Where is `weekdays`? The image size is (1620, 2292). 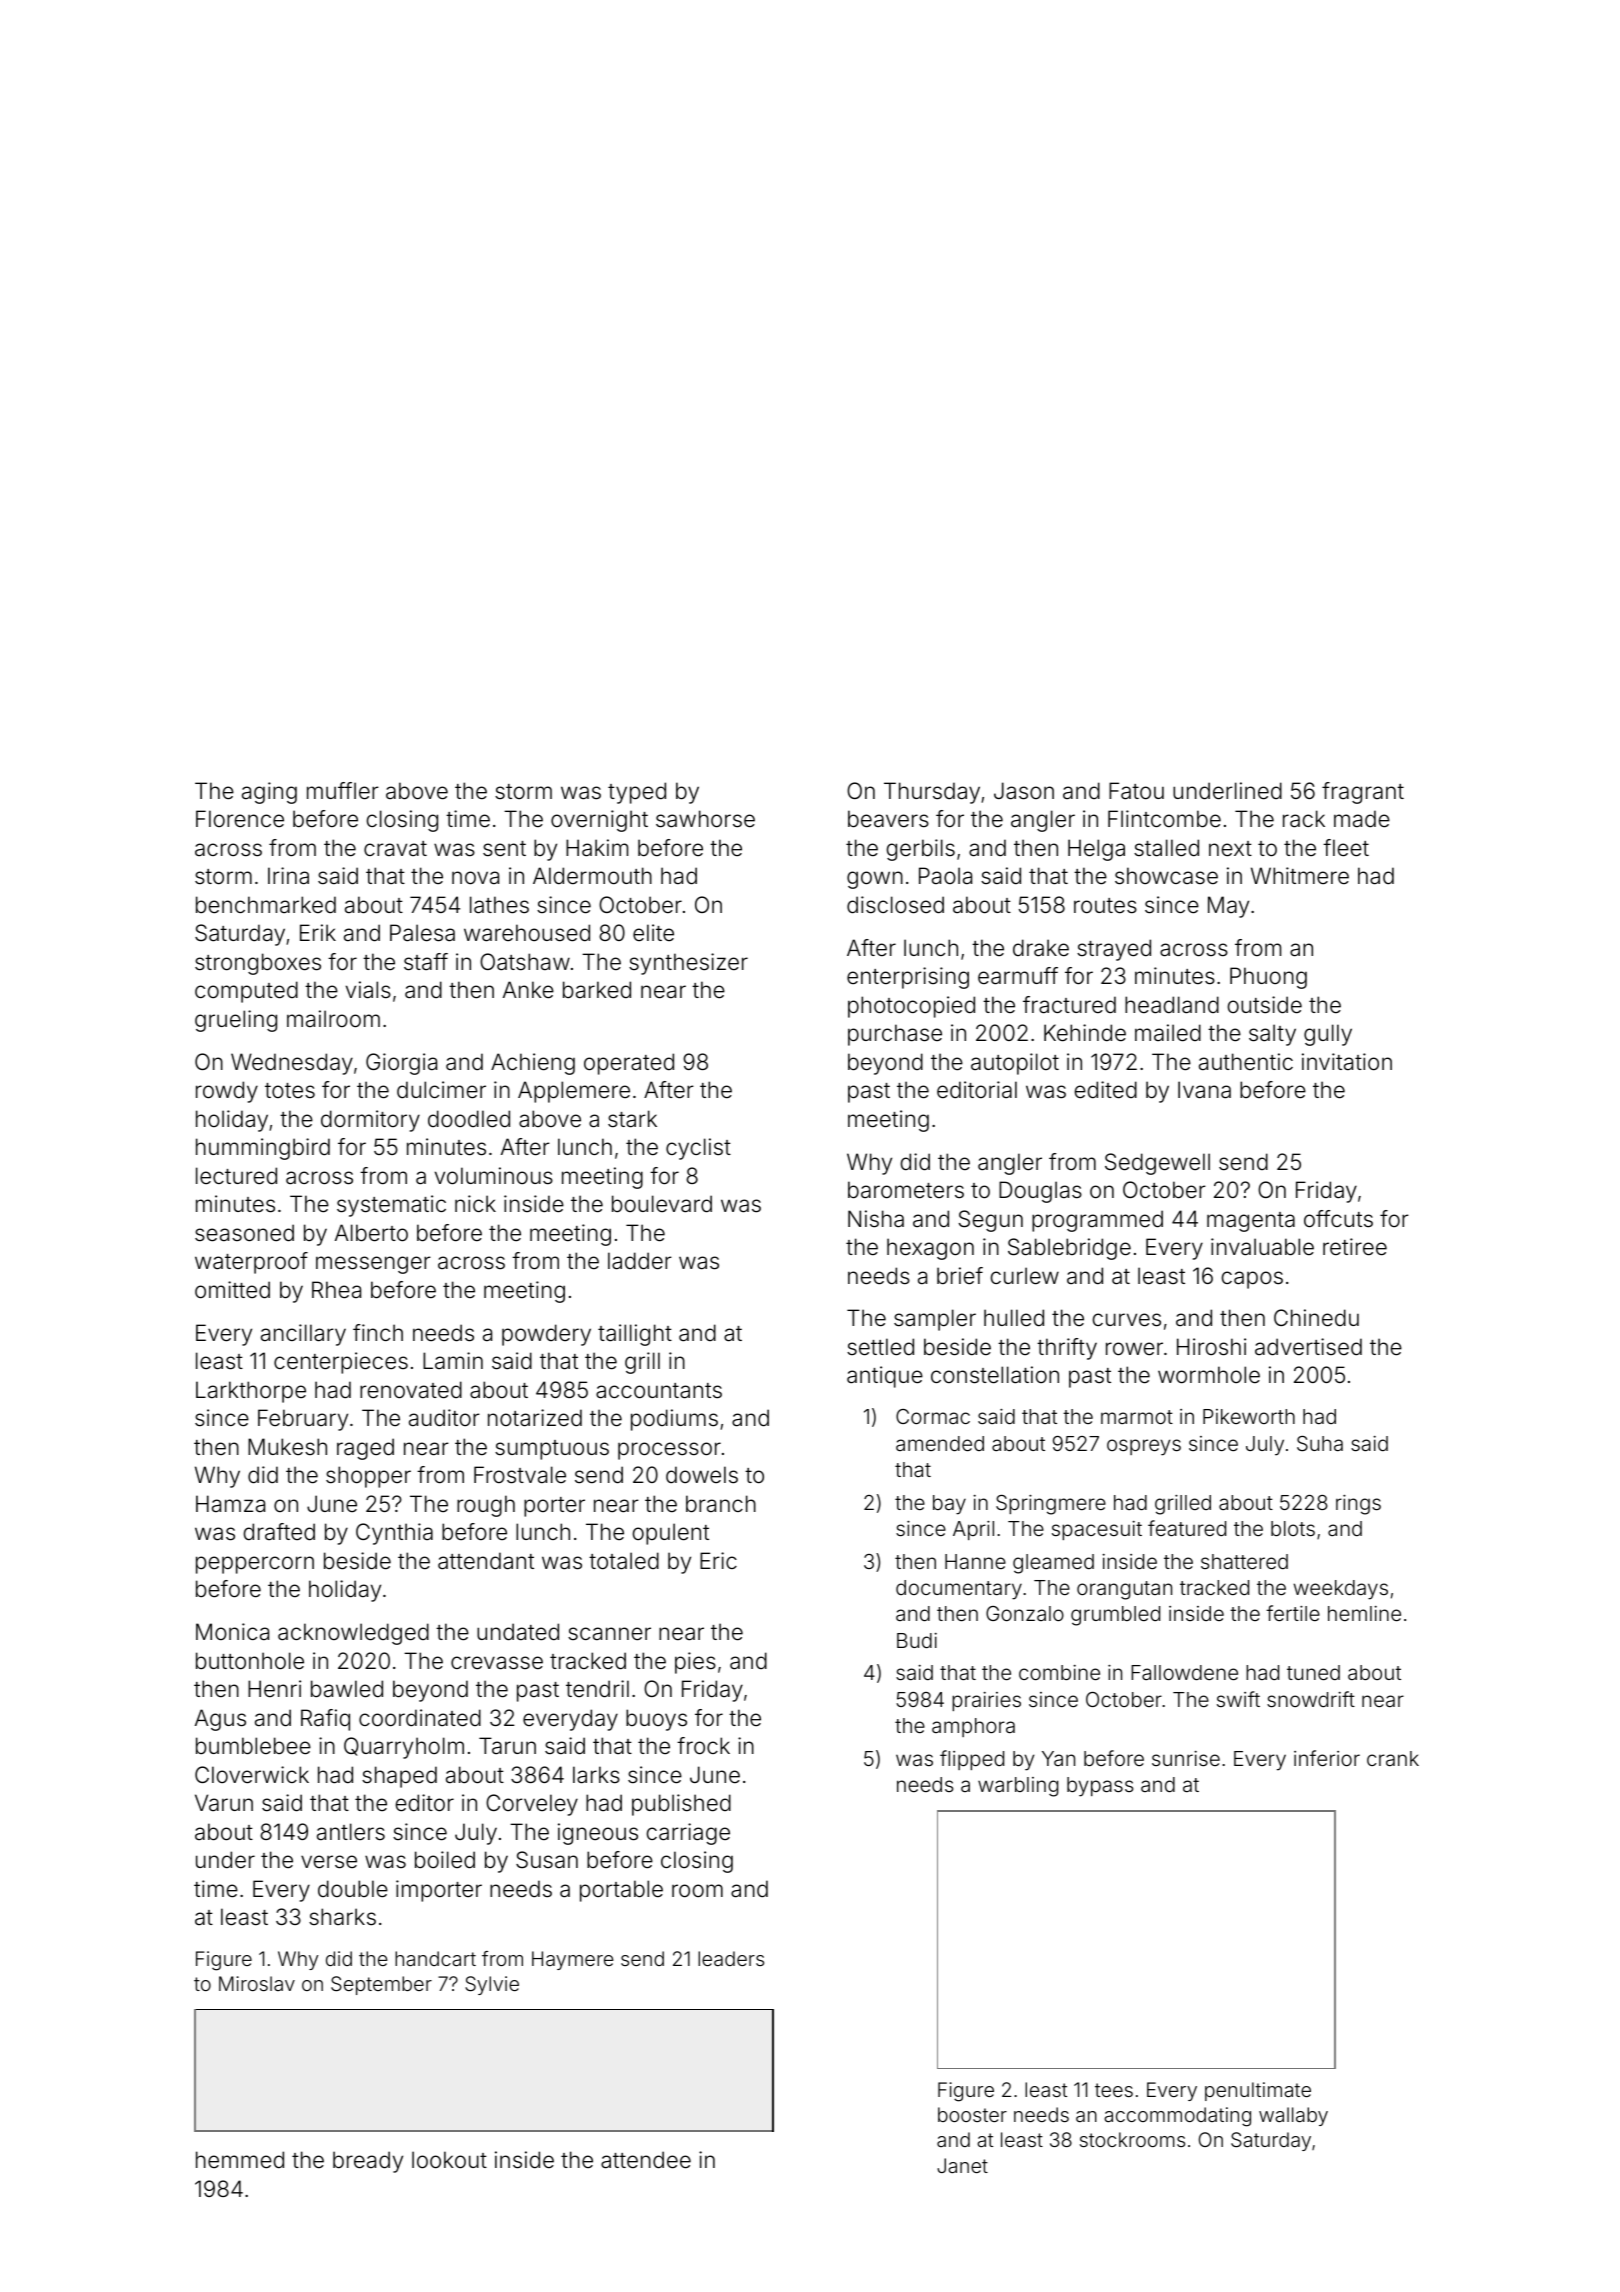
weekdays is located at coordinates (1340, 1590).
